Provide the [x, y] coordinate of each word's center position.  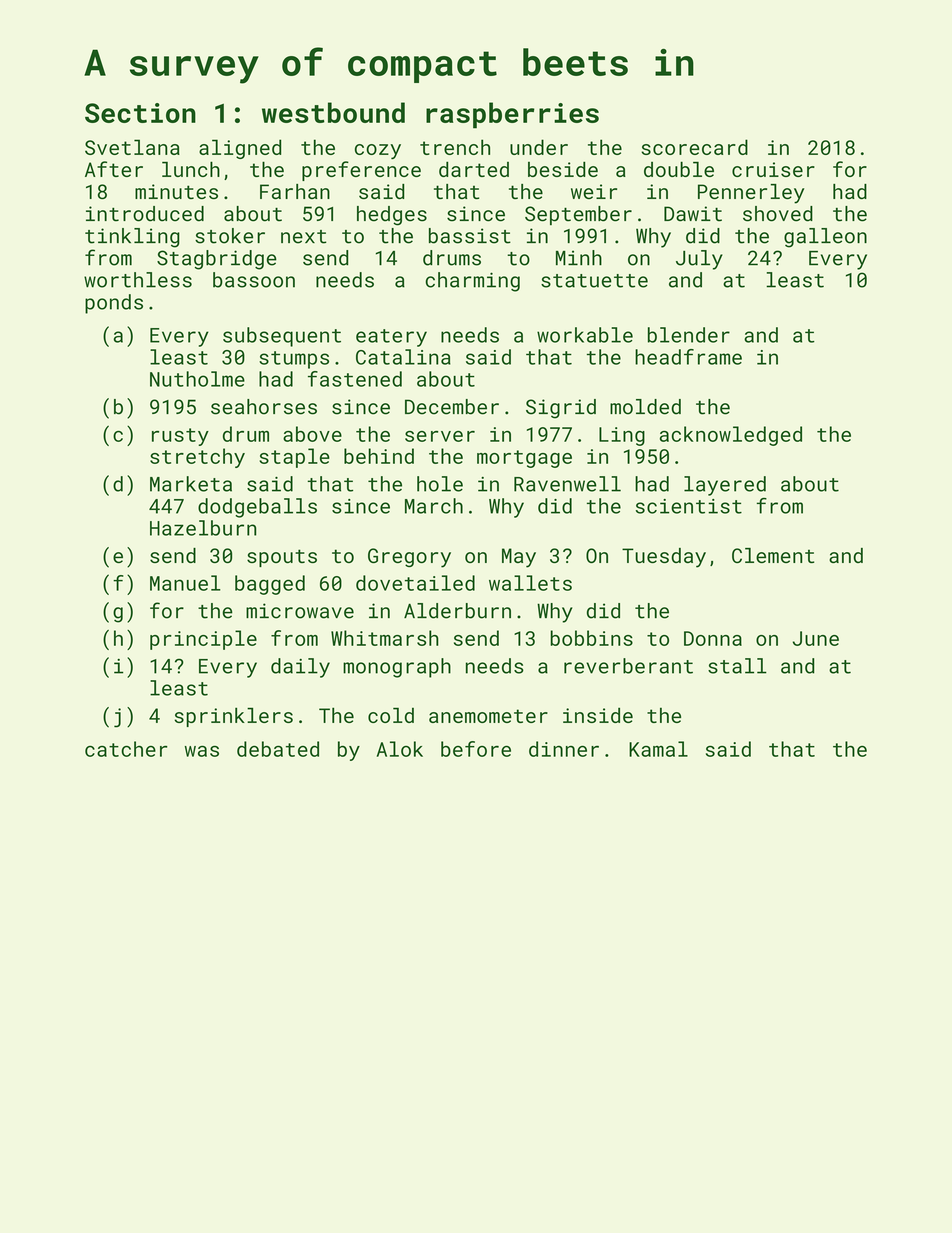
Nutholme [197, 379]
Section [140, 113]
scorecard [694, 147]
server [440, 436]
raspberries [512, 115]
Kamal [658, 749]
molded [645, 407]
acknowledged [731, 436]
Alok [400, 749]
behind [379, 456]
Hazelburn [203, 528]
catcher [126, 749]
